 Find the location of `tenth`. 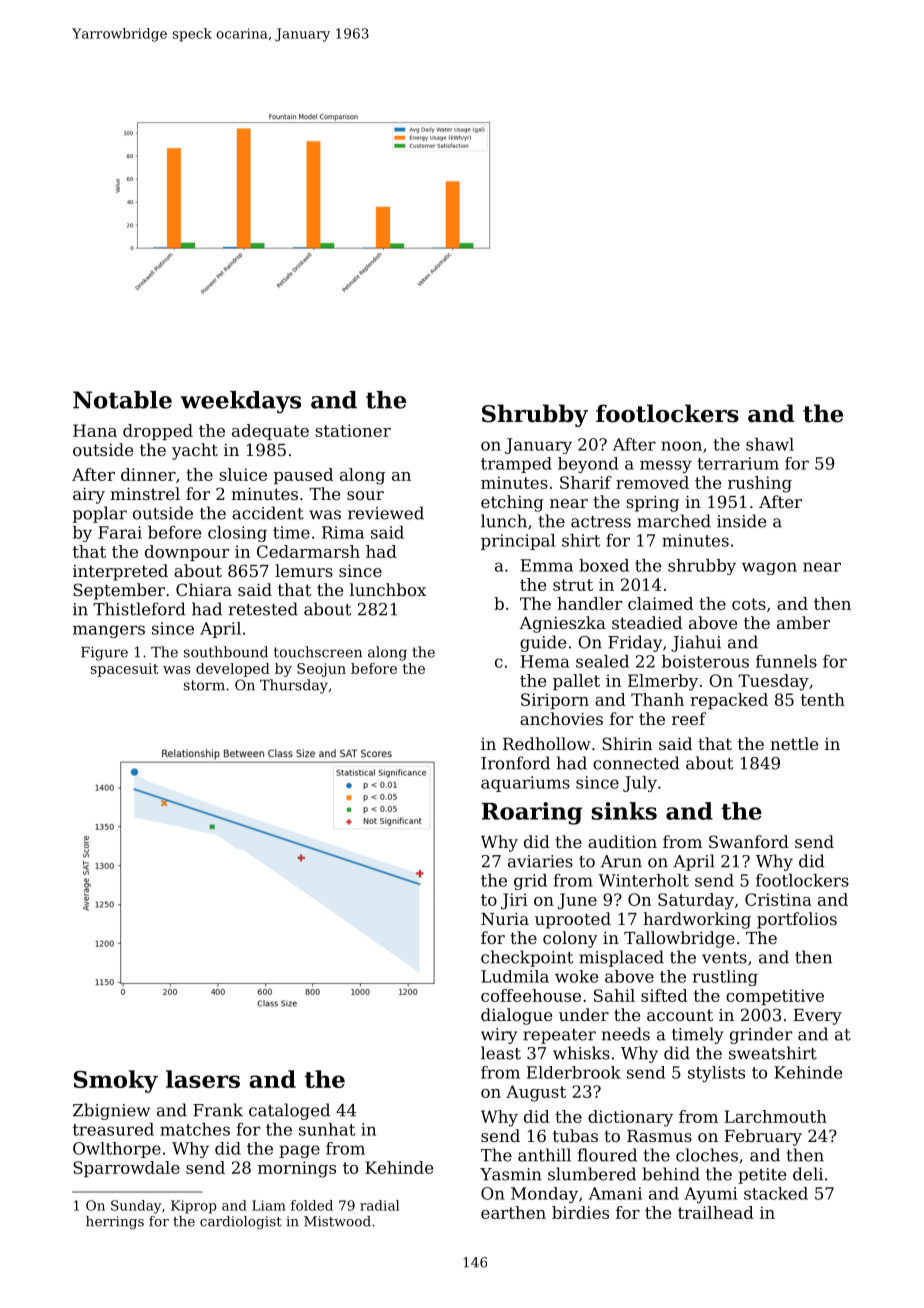

tenth is located at coordinates (823, 699).
